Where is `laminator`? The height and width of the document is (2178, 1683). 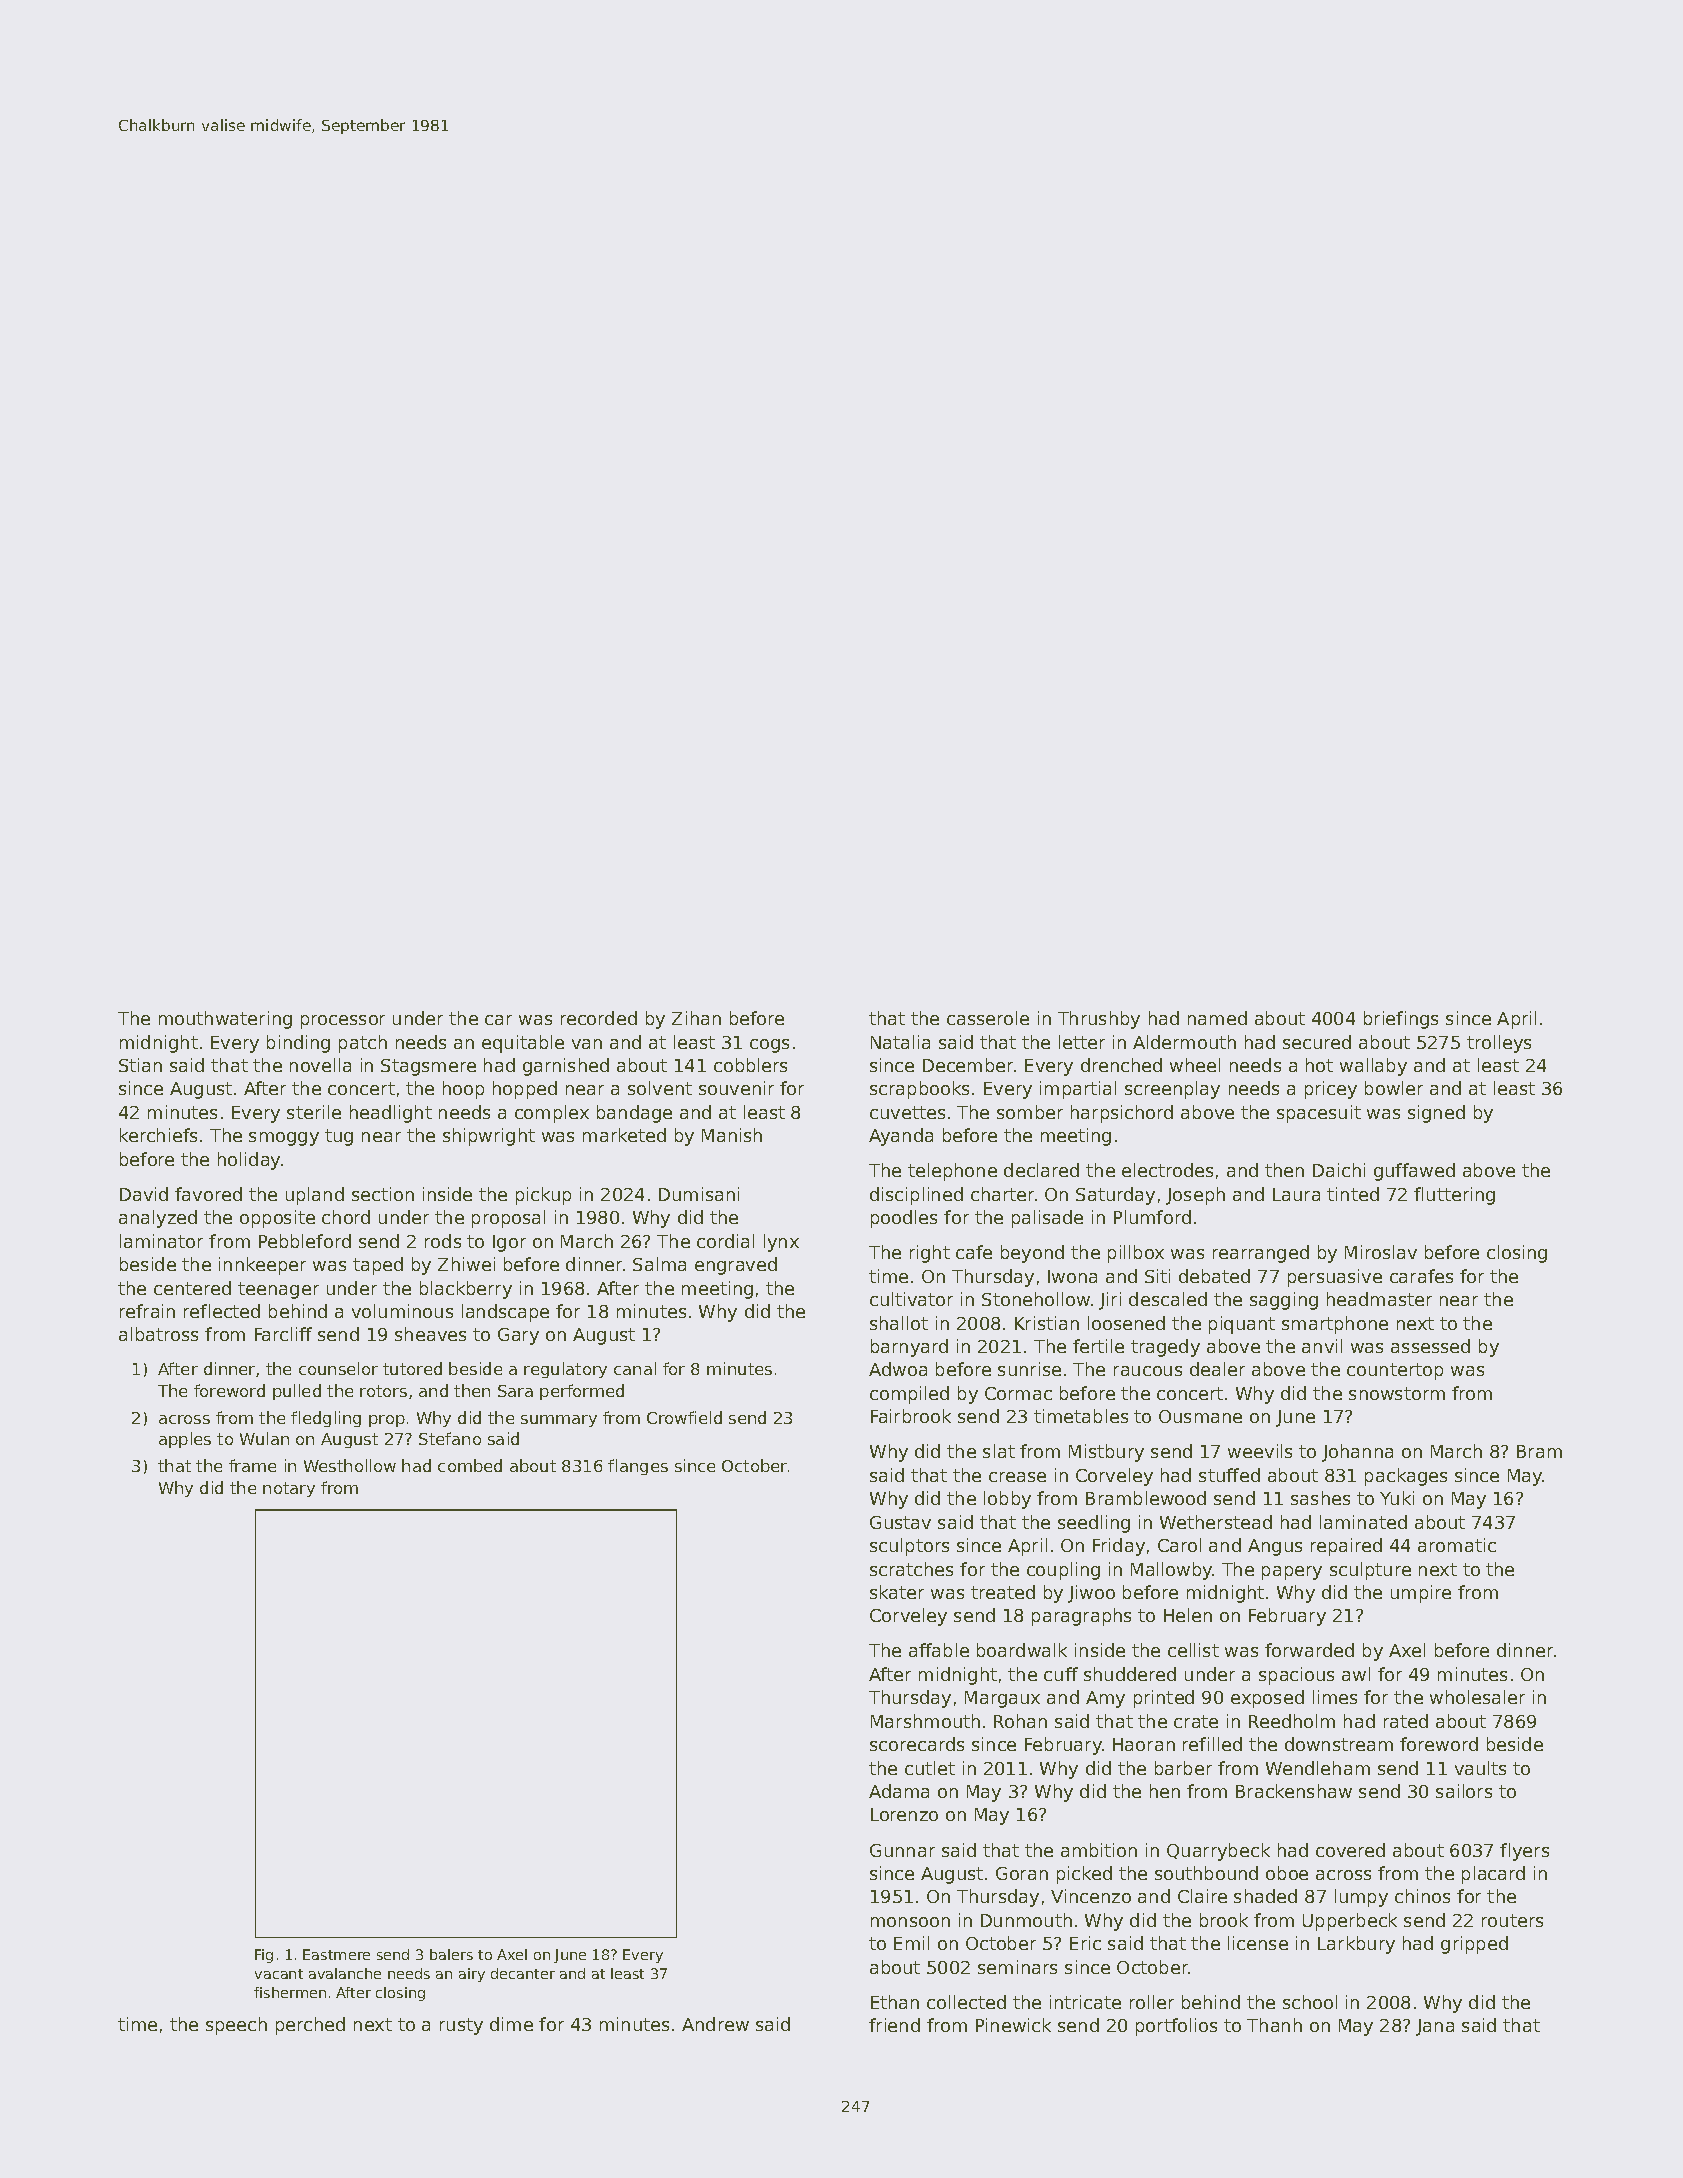 laminator is located at coordinates (161, 1241).
